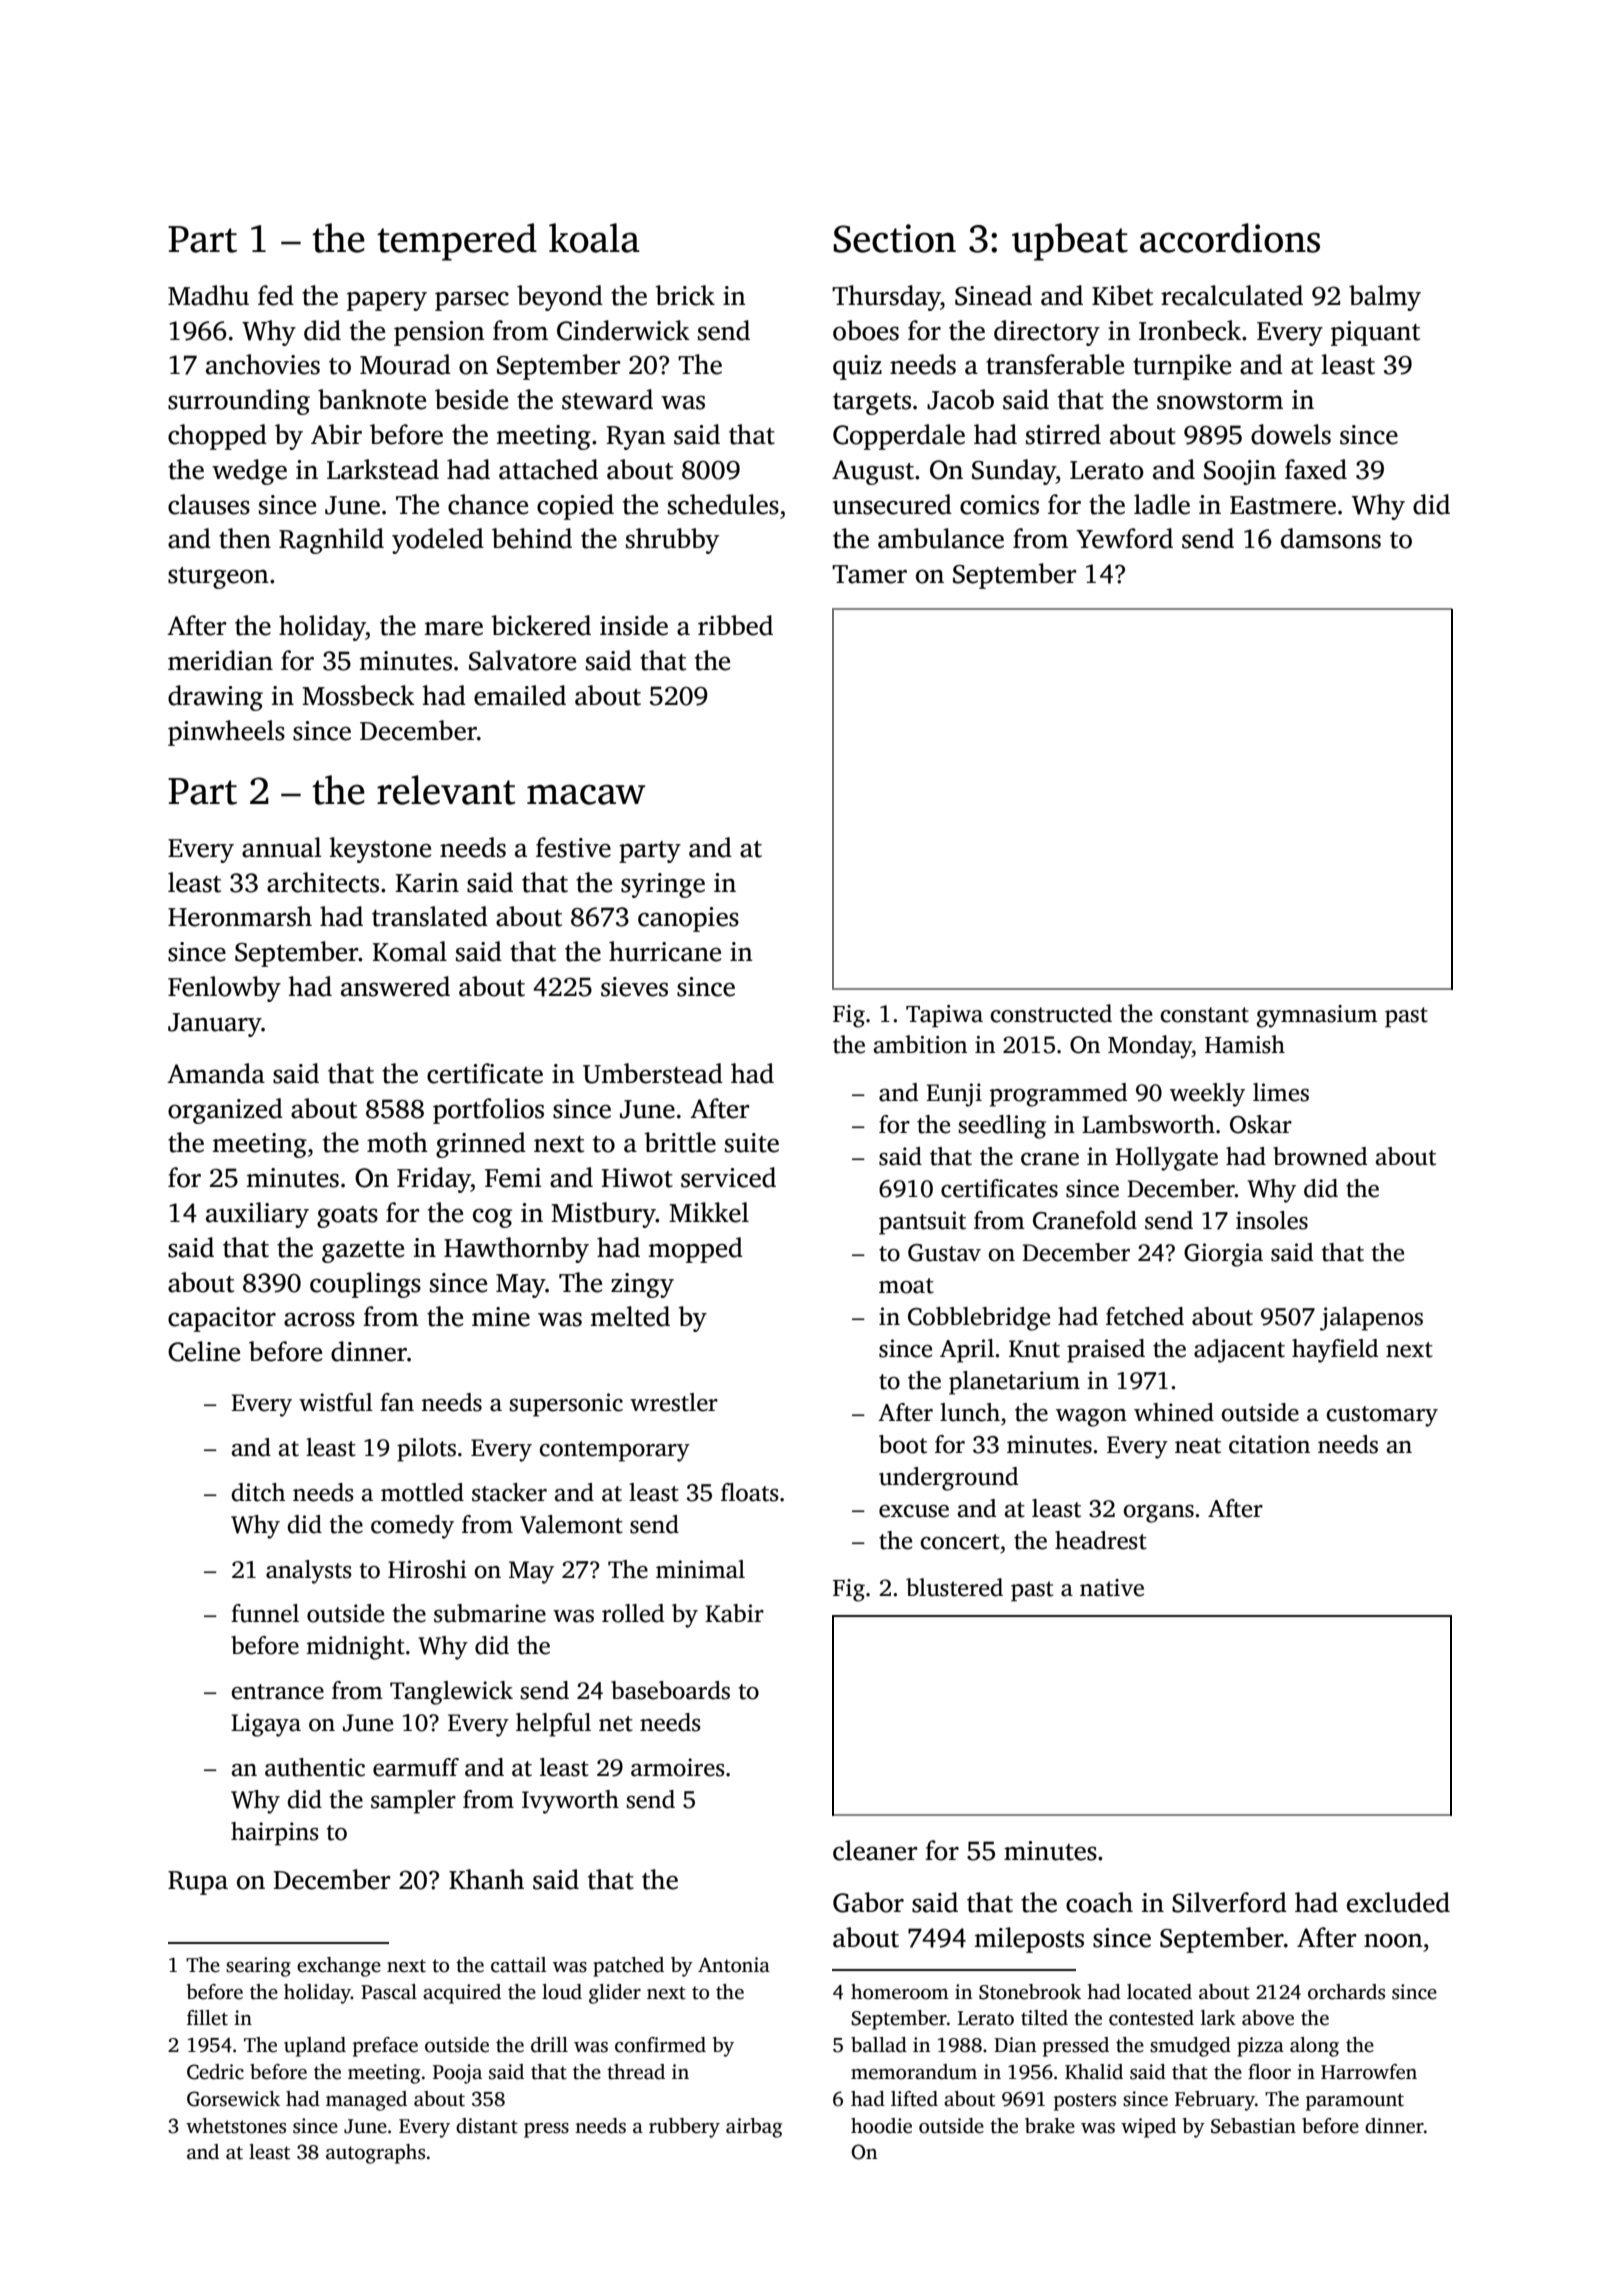  I want to click on August, so click(873, 472).
